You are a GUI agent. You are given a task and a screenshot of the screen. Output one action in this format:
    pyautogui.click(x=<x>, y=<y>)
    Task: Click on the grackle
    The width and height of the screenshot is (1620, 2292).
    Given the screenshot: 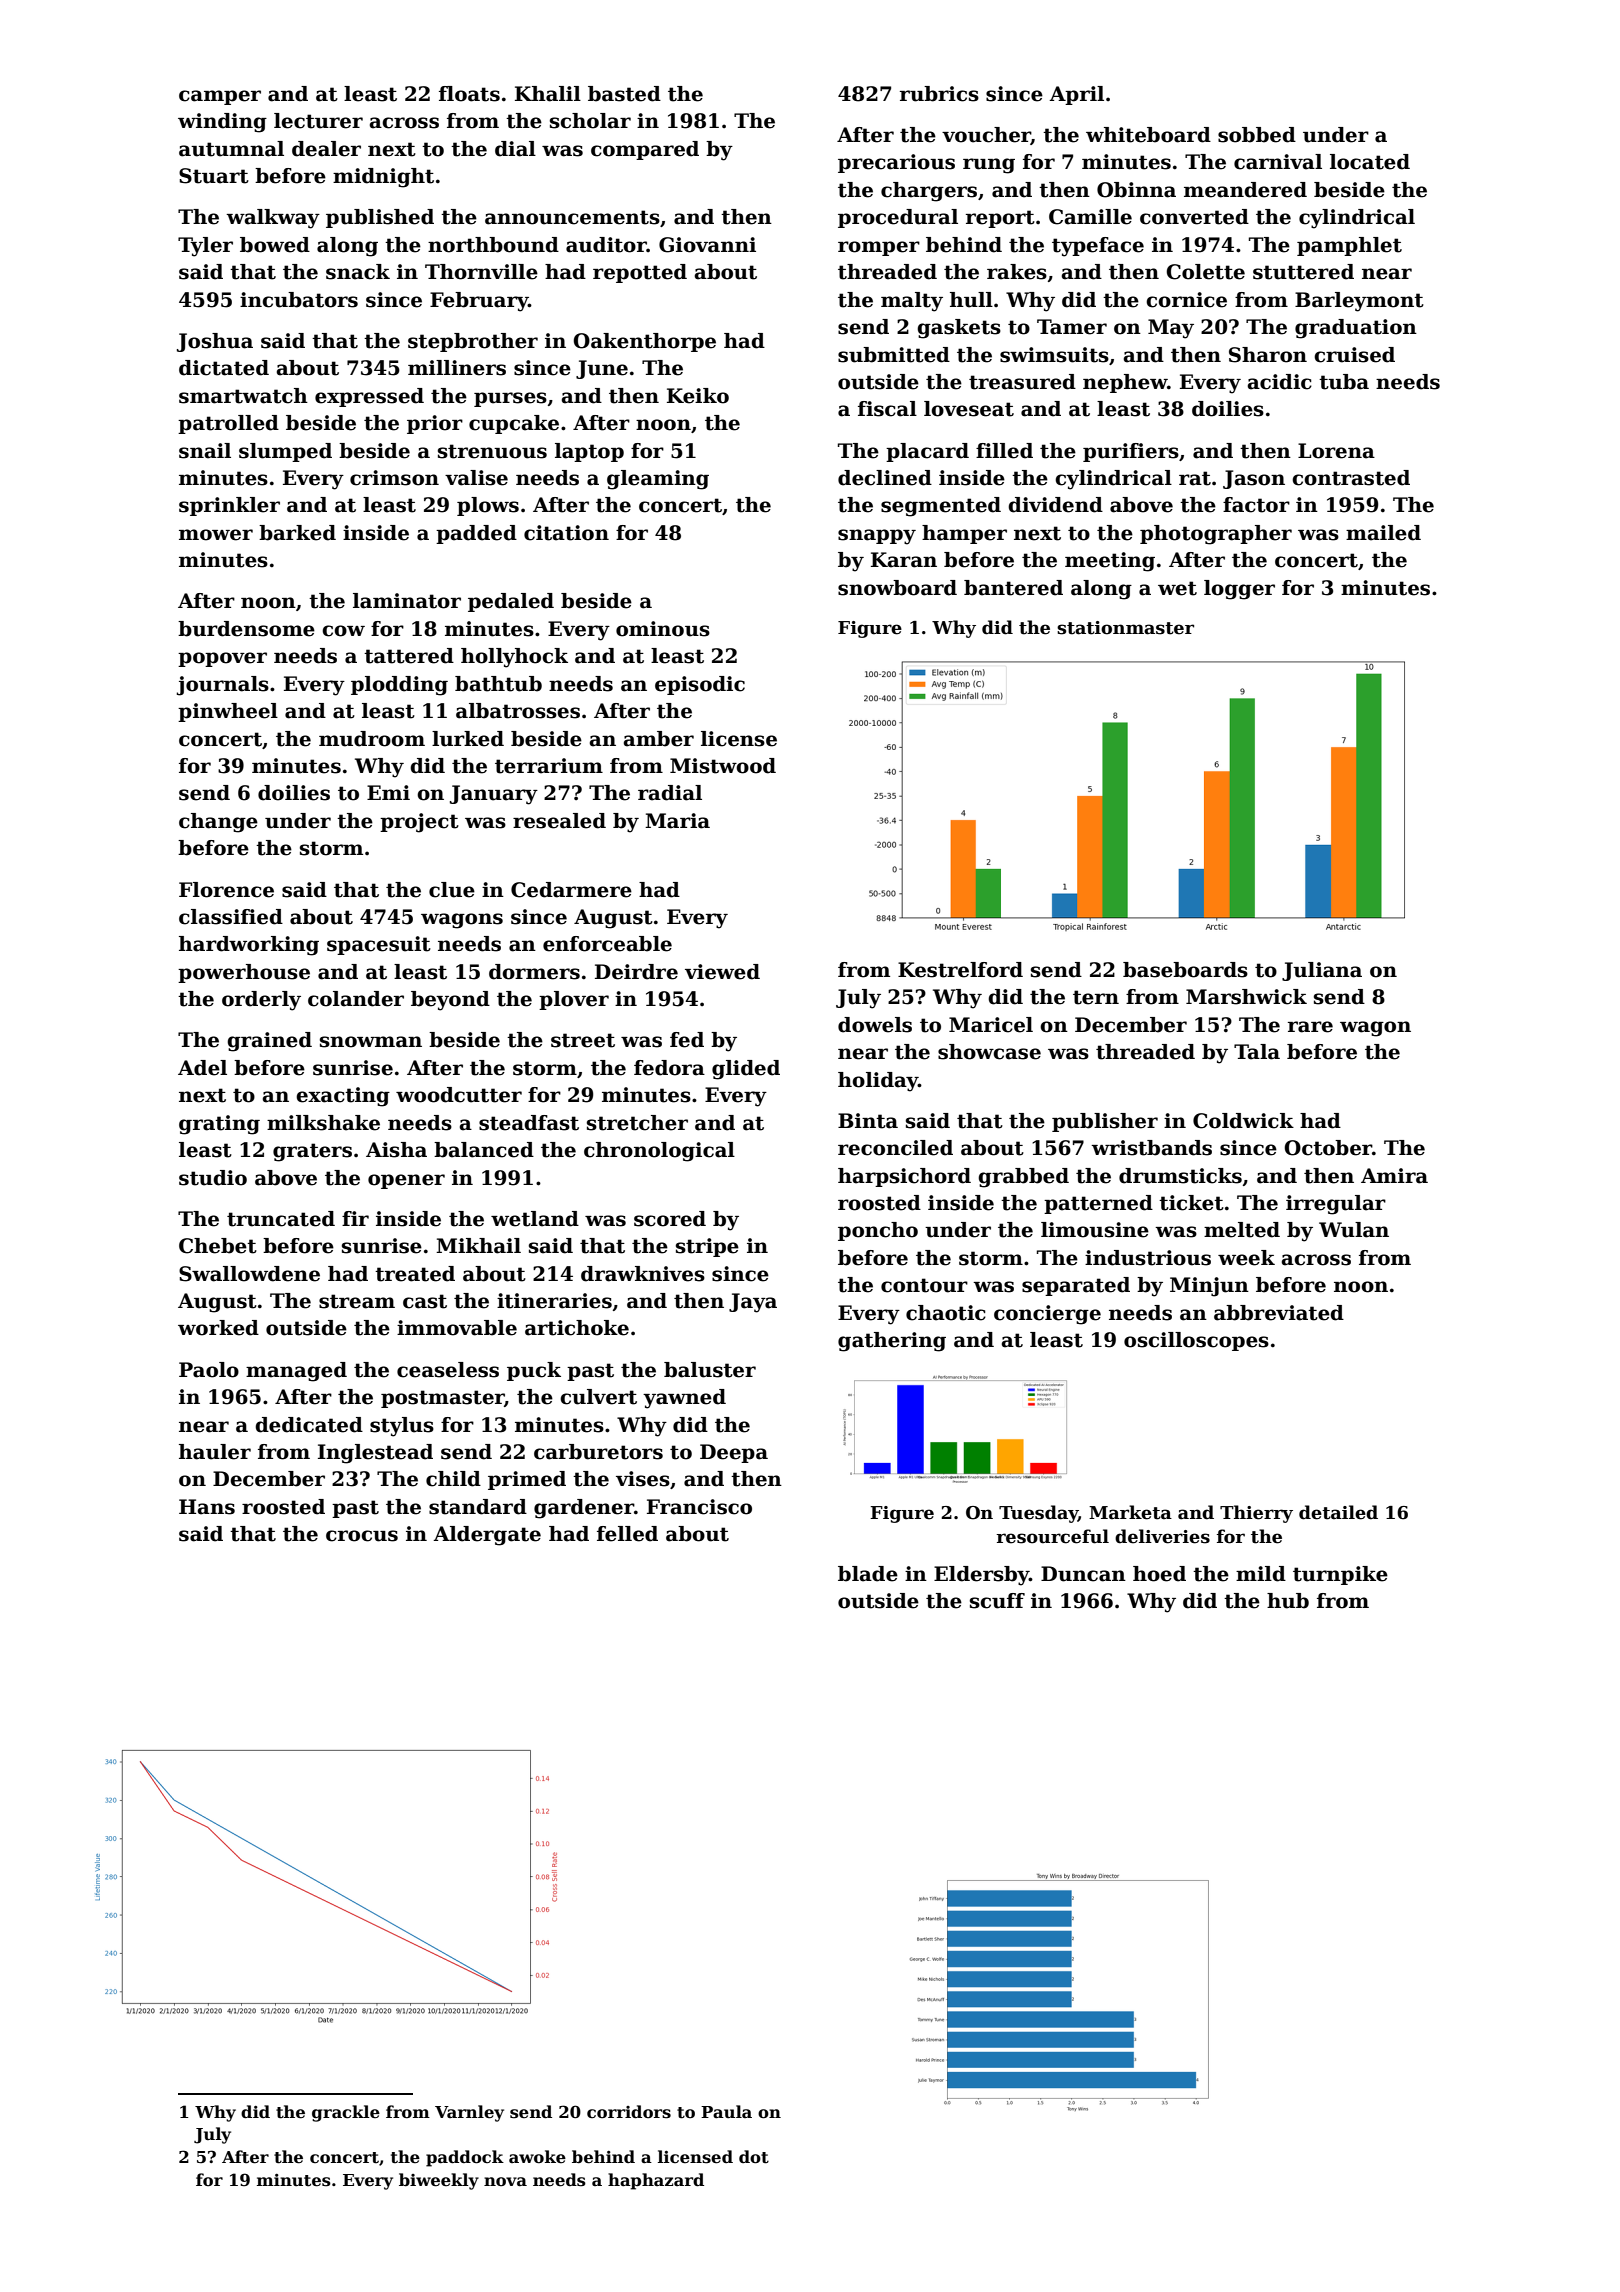 What is the action you would take?
    pyautogui.click(x=346, y=2113)
